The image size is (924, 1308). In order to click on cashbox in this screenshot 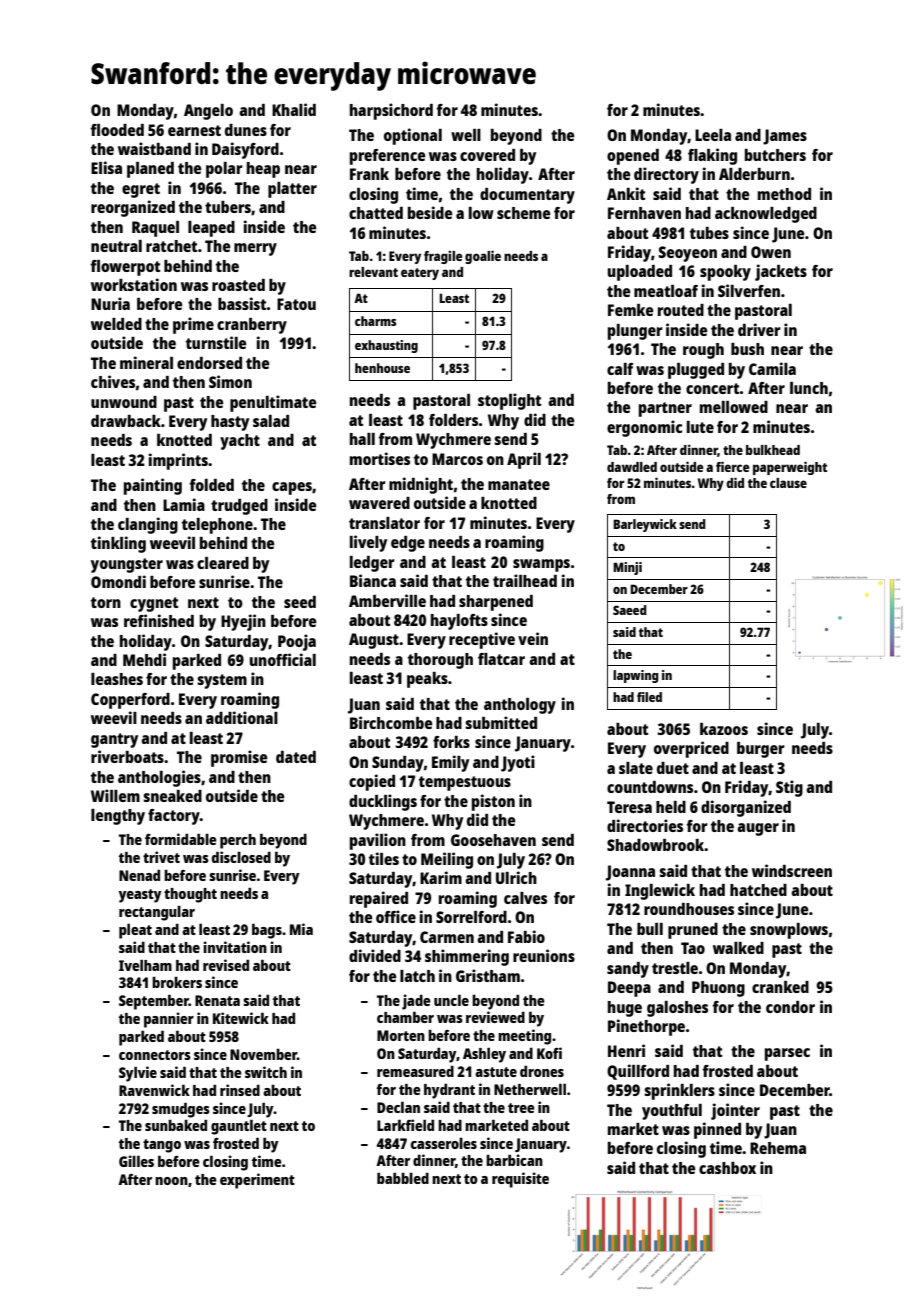, I will do `click(727, 1168)`.
